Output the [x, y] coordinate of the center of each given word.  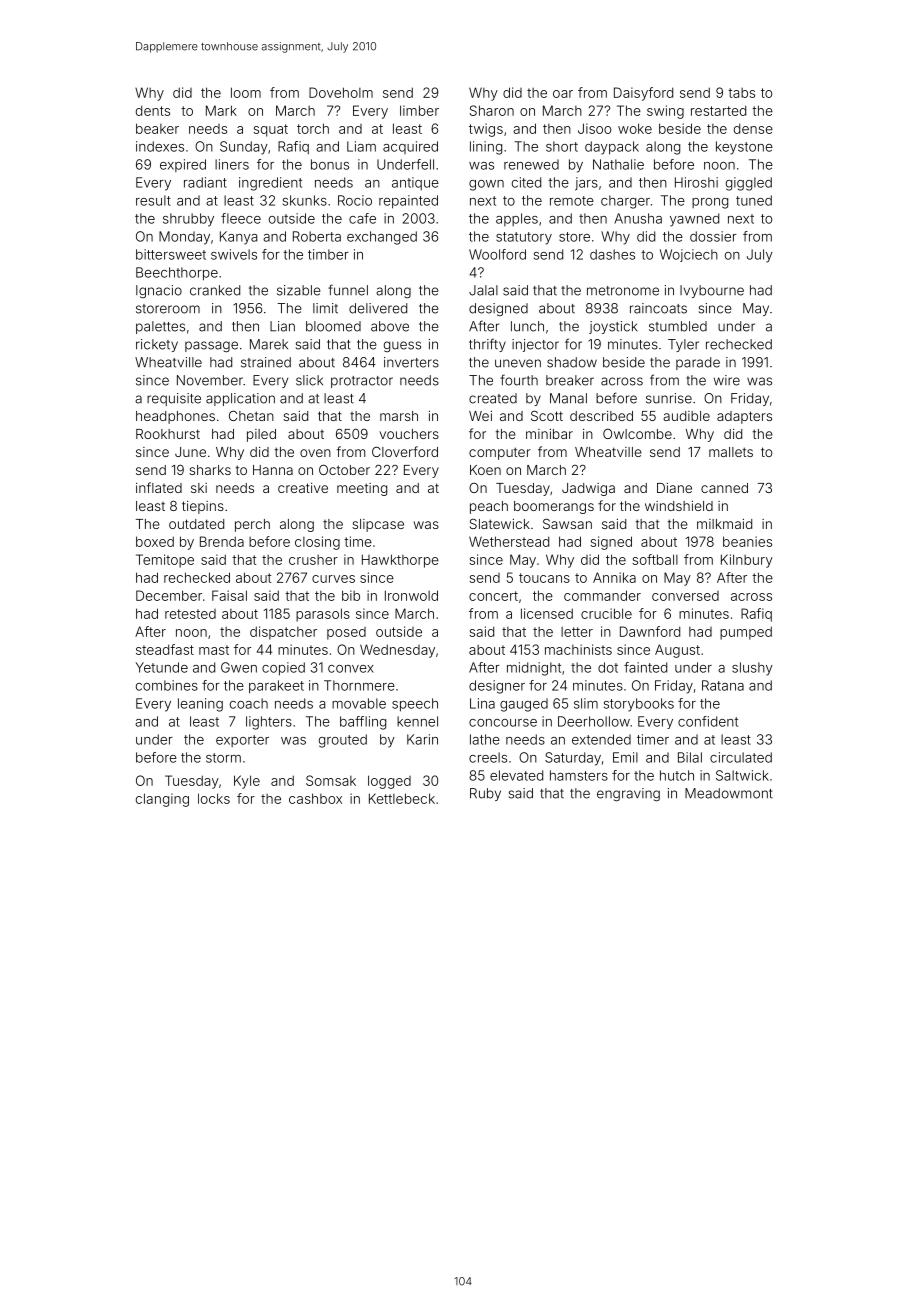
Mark [221, 110]
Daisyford [643, 94]
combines [167, 685]
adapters [744, 417]
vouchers [409, 434]
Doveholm [341, 92]
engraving [628, 794]
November [210, 380]
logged [389, 782]
